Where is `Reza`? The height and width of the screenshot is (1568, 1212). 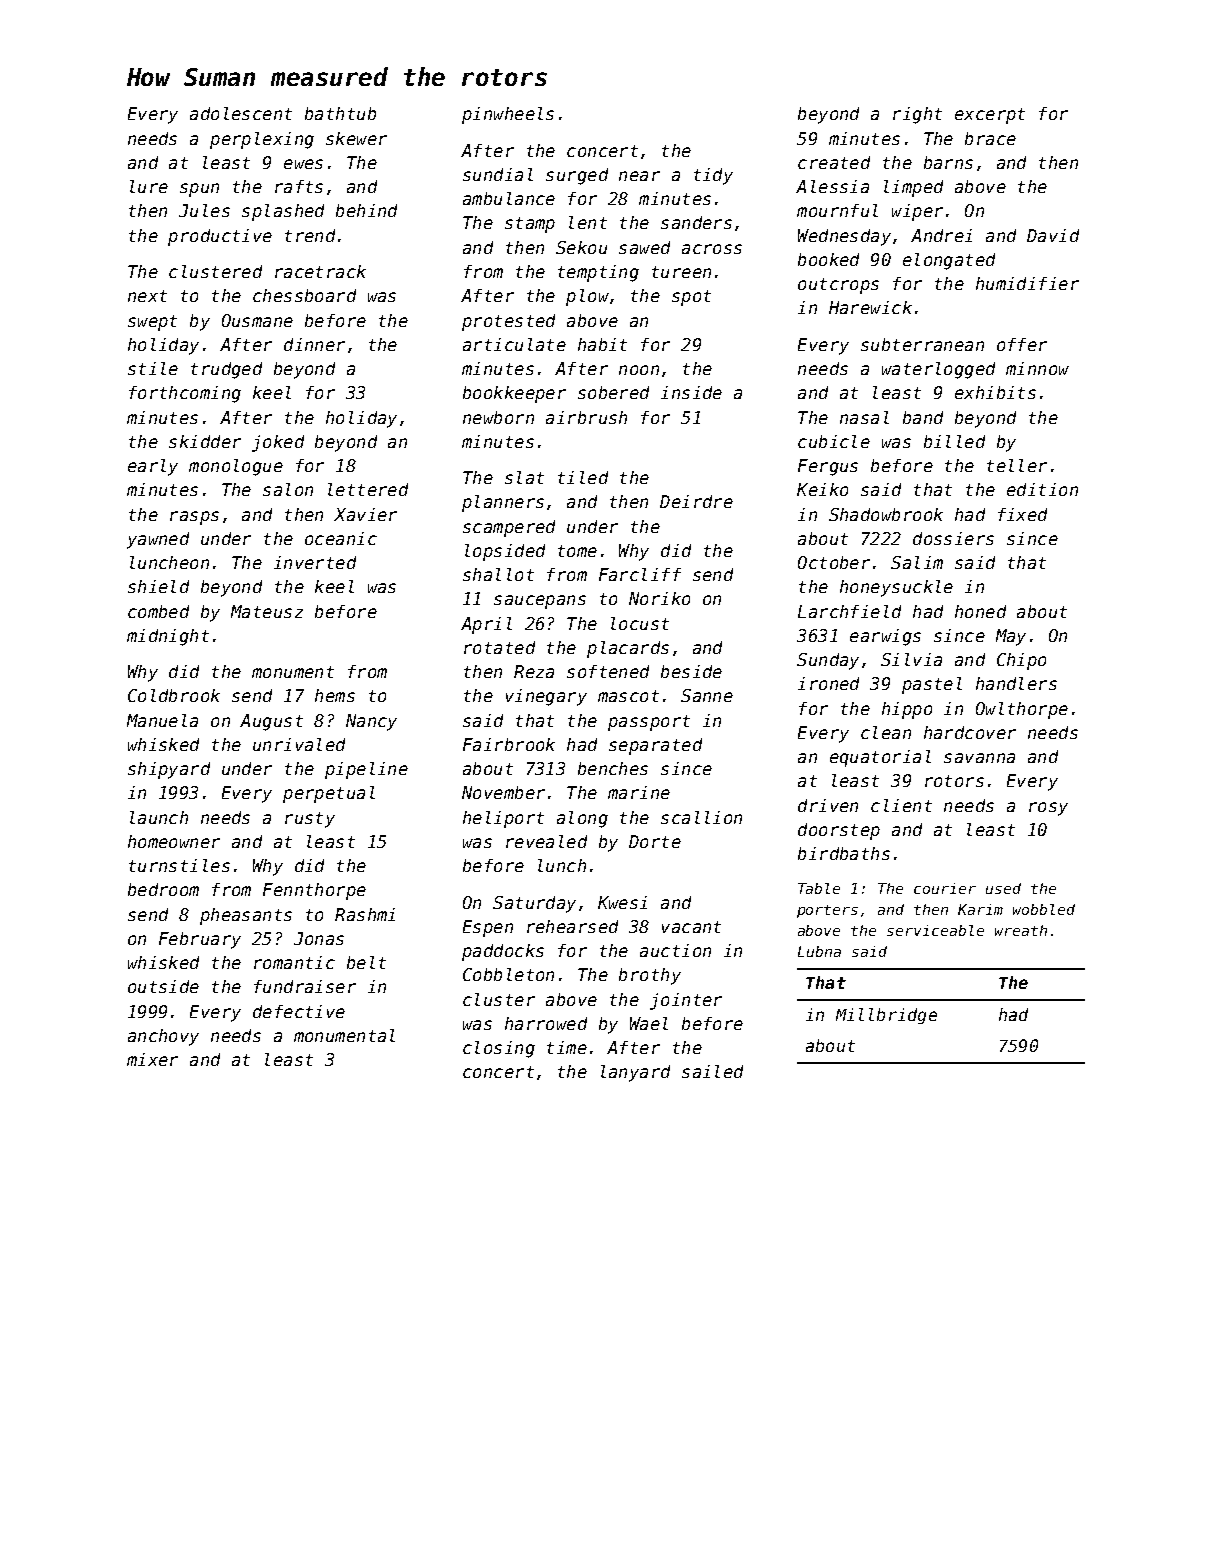 Reza is located at coordinates (534, 671).
